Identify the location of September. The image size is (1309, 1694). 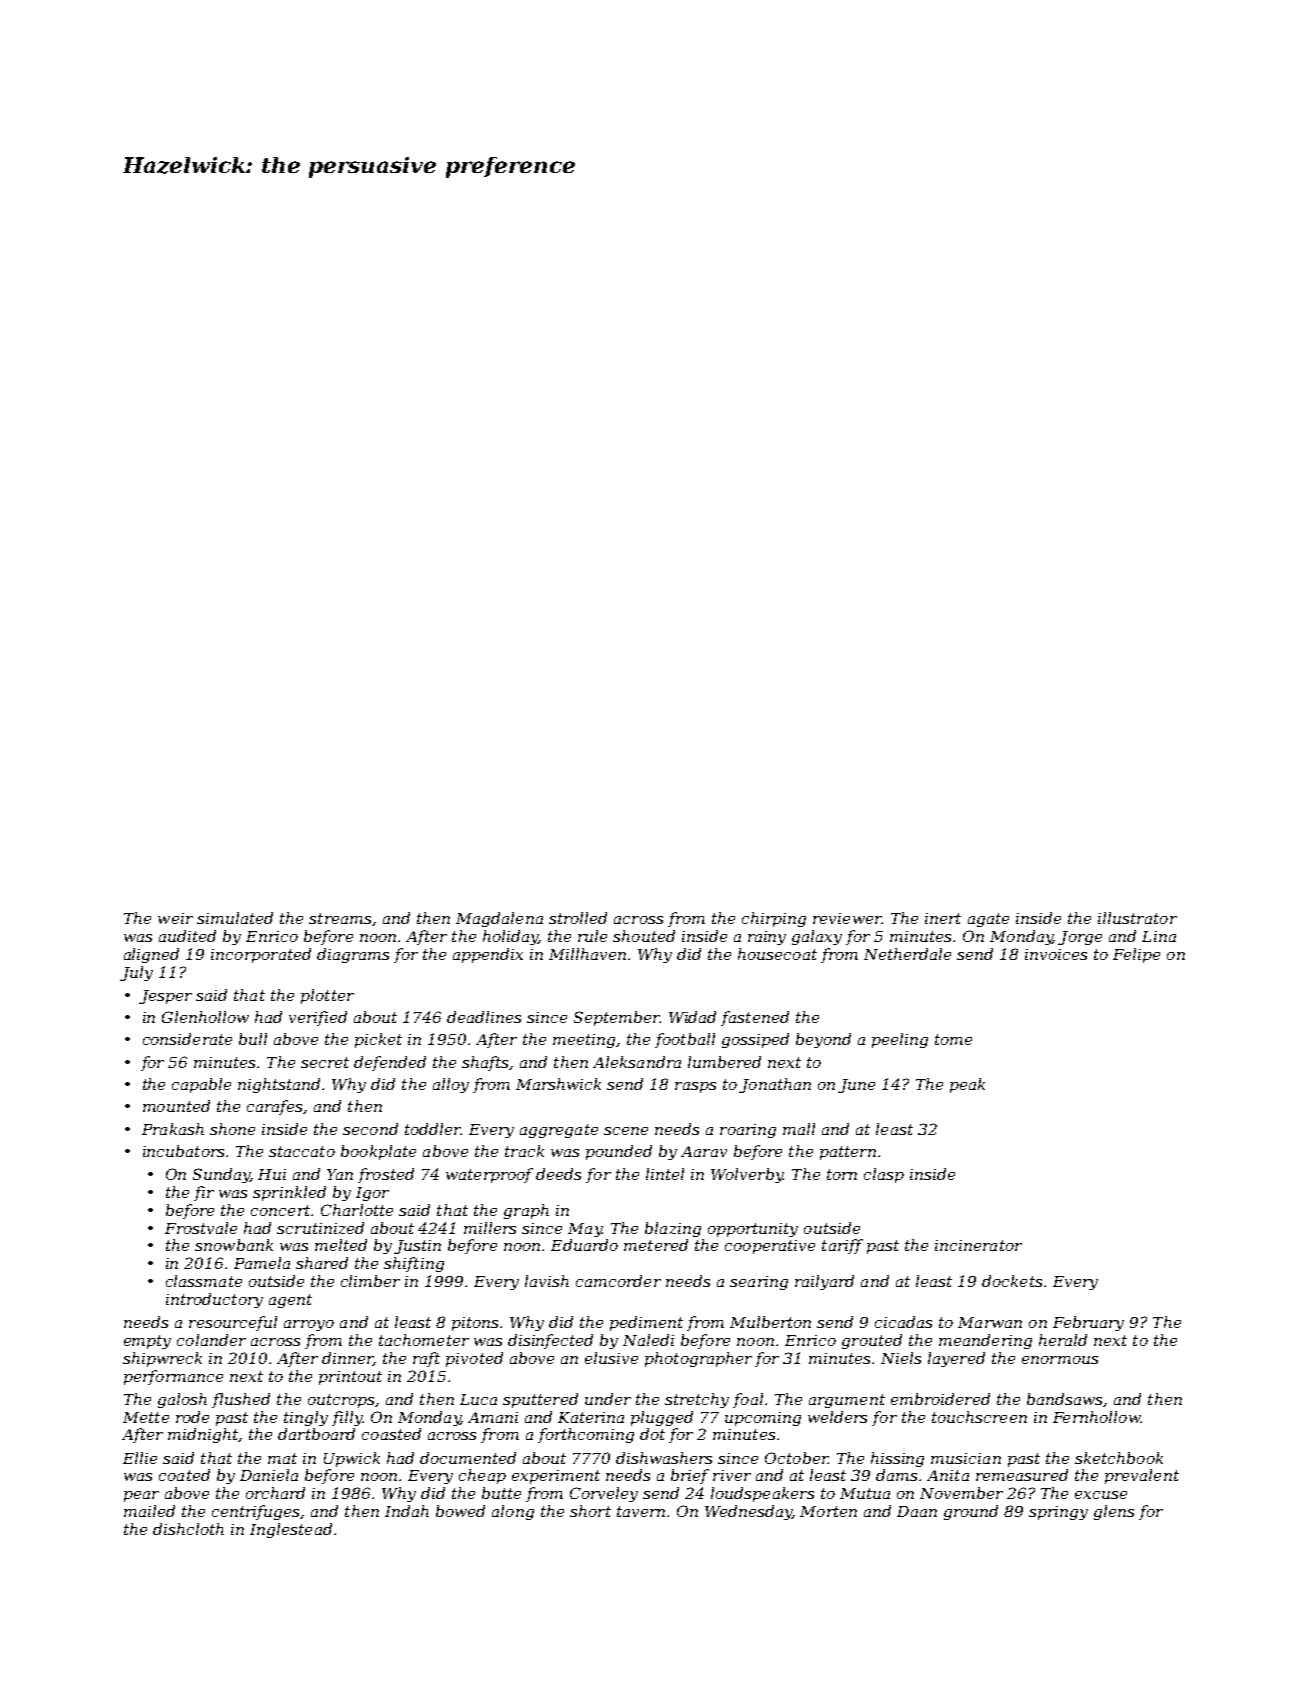
(617, 1018).
